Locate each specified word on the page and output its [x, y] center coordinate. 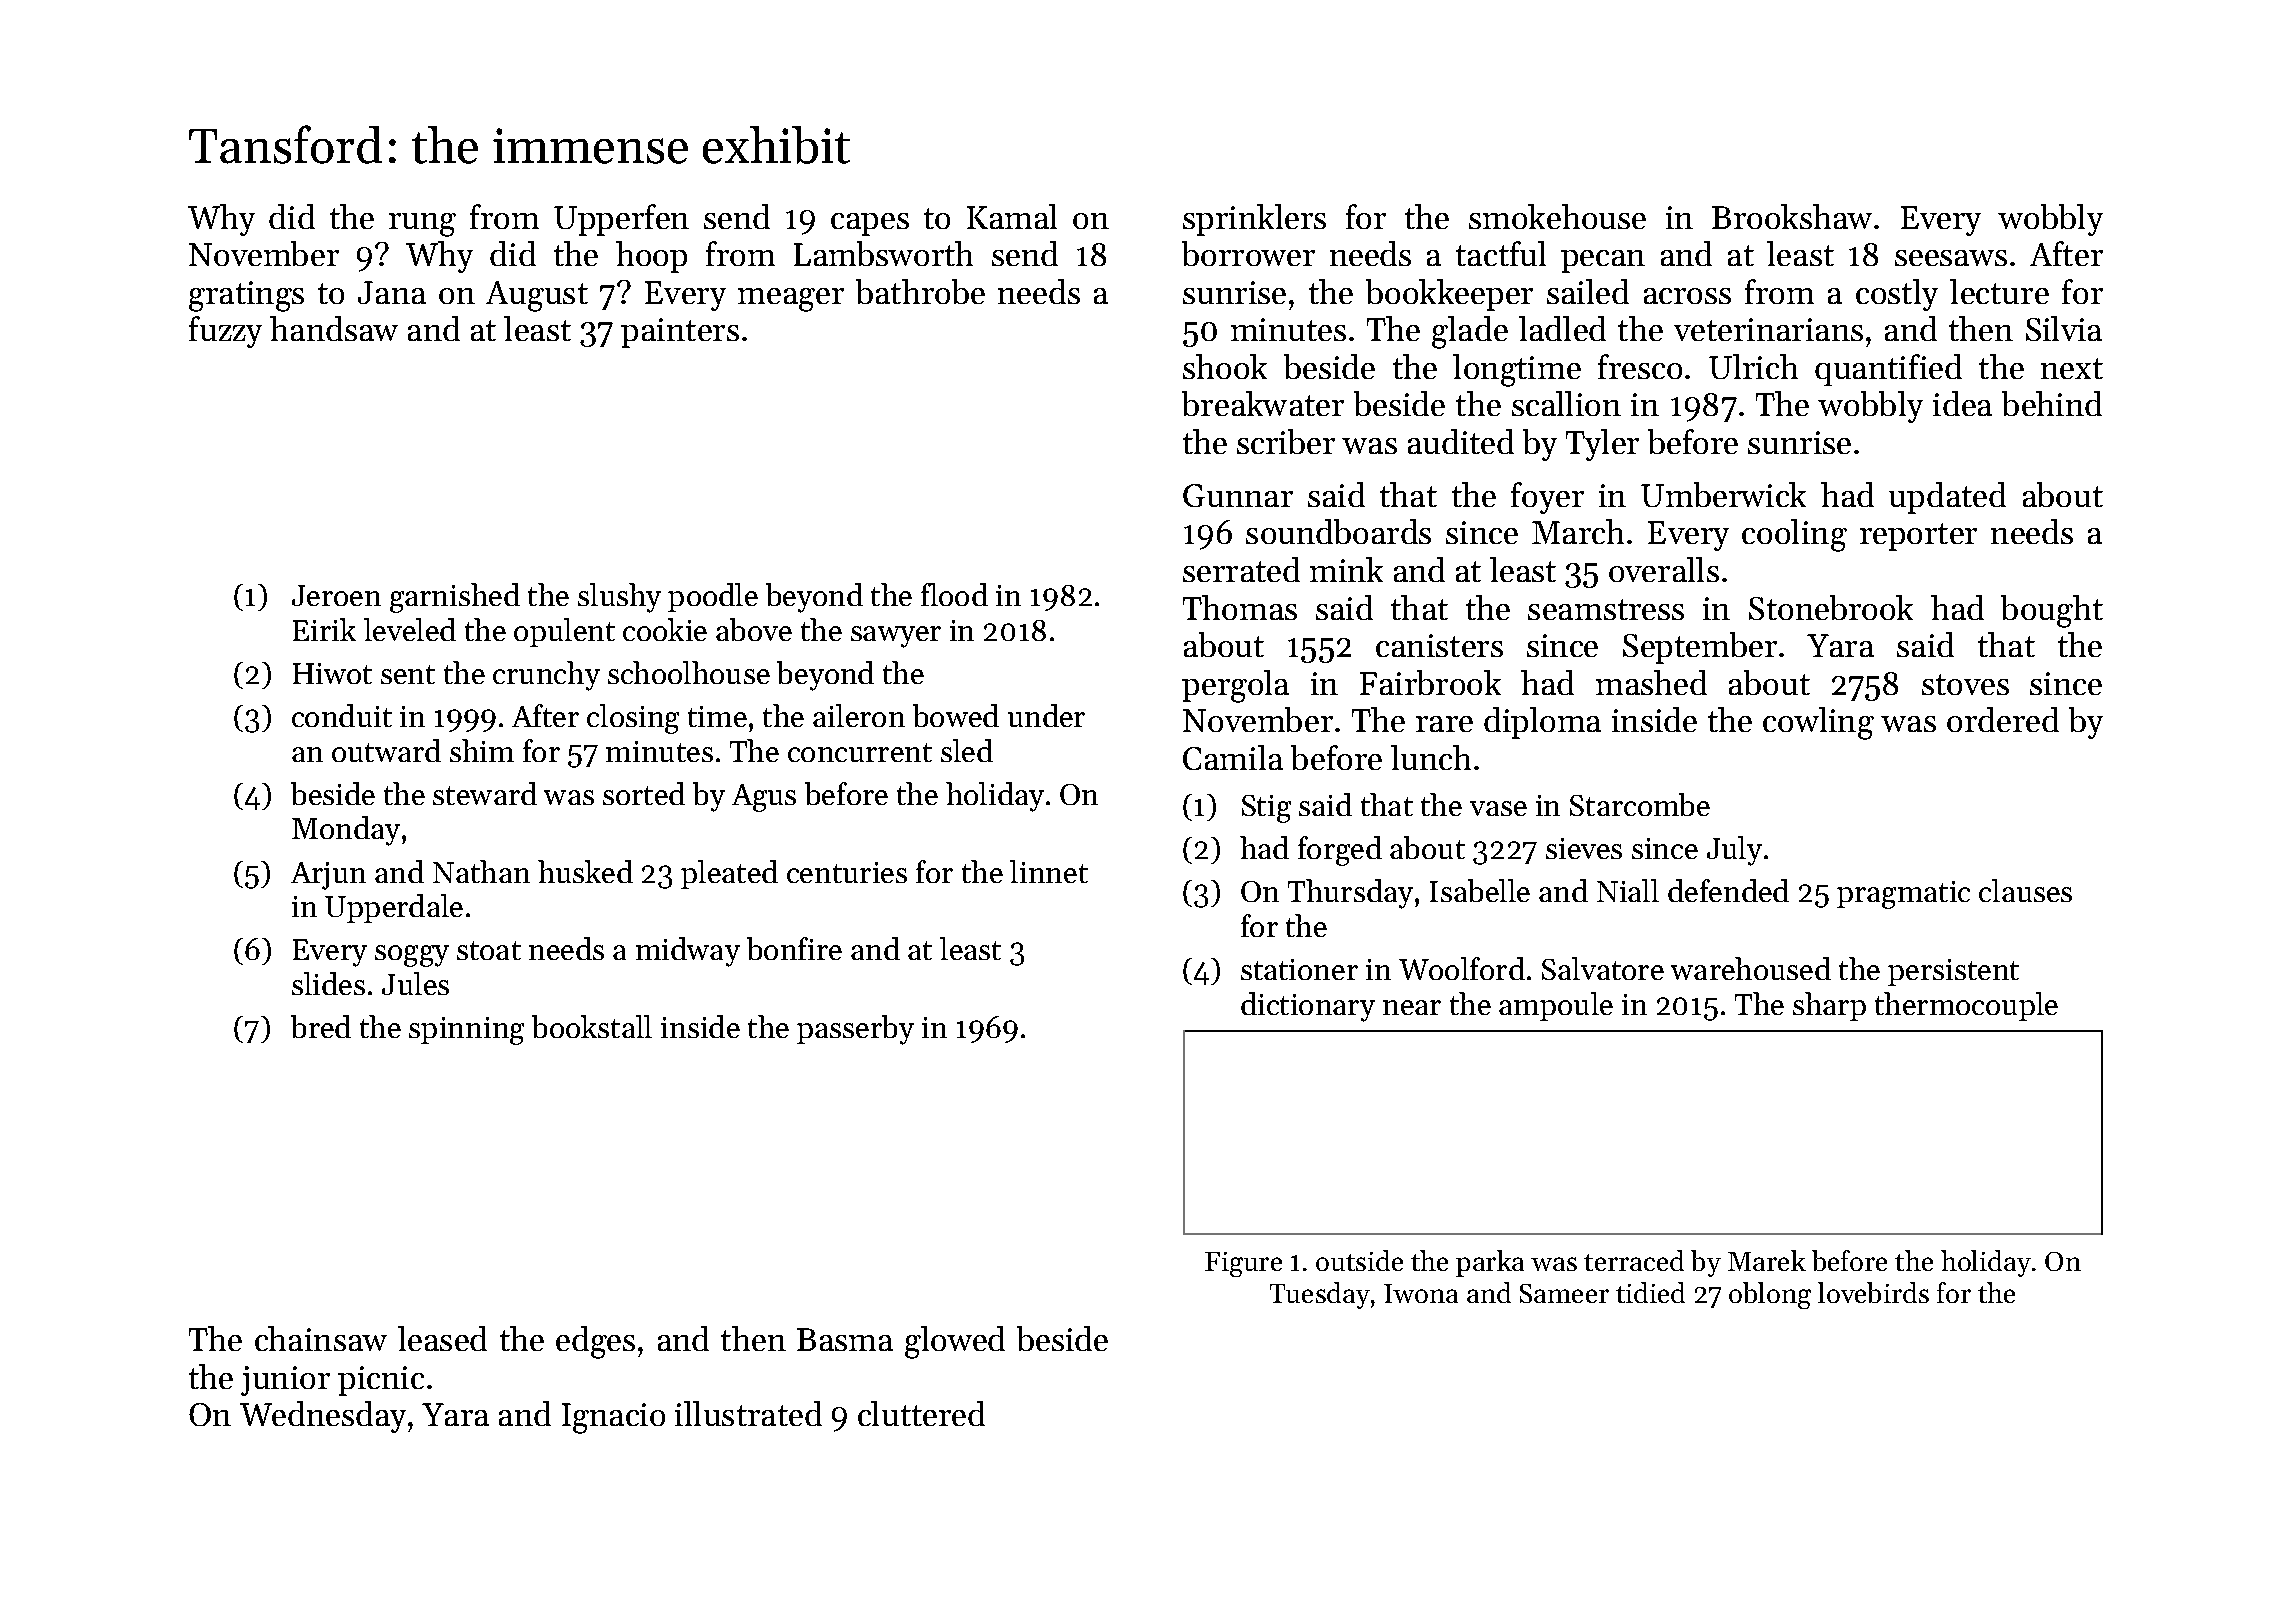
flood [954, 594]
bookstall [592, 1026]
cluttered [921, 1413]
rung [422, 225]
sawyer [896, 637]
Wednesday [323, 1417]
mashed [1651, 682]
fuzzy [225, 332]
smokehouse [1557, 216]
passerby [855, 1030]
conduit [342, 715]
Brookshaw [1792, 216]
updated [1947, 498]
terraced [1634, 1260]
